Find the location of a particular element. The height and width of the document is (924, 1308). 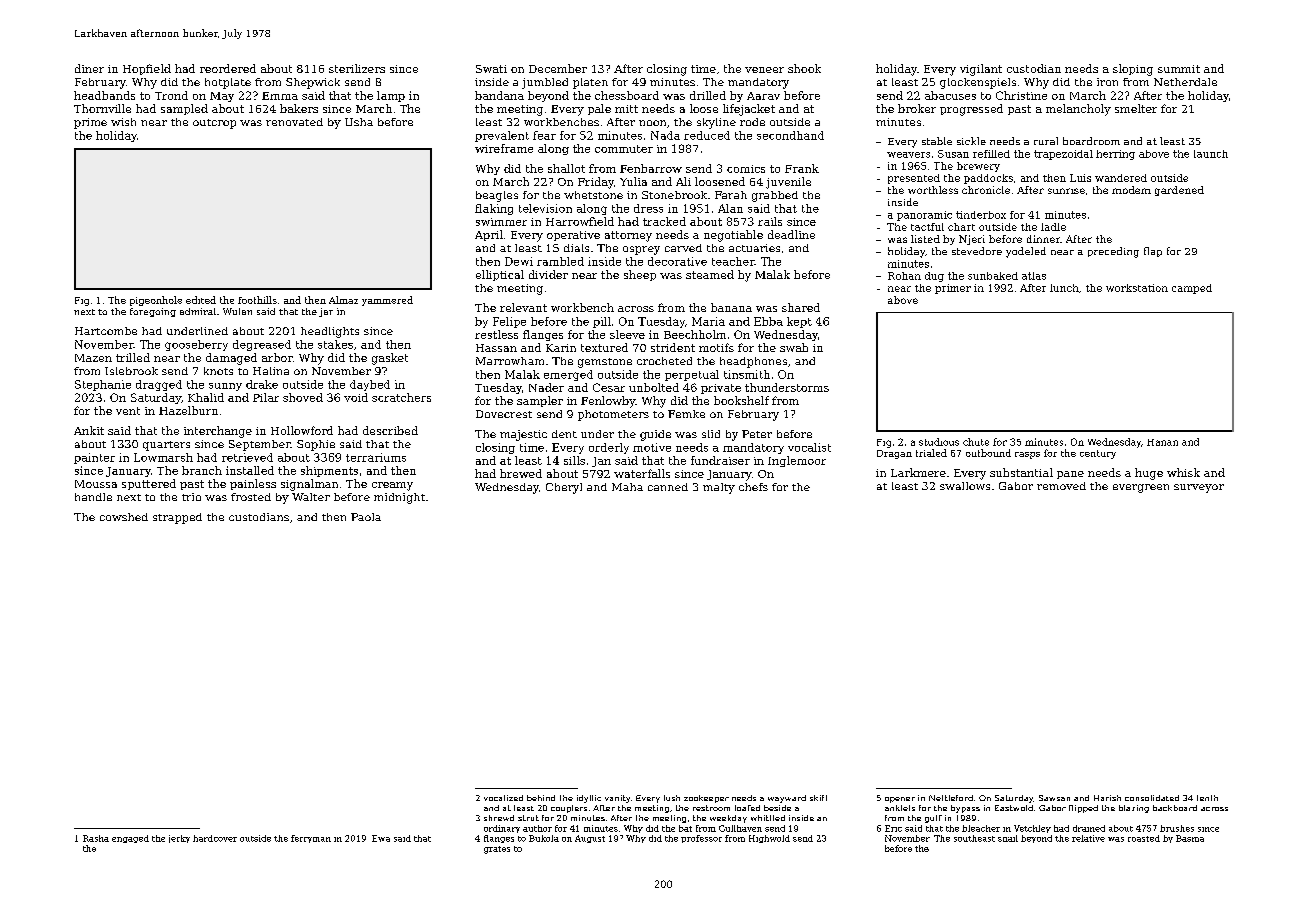

jerky is located at coordinates (179, 839).
